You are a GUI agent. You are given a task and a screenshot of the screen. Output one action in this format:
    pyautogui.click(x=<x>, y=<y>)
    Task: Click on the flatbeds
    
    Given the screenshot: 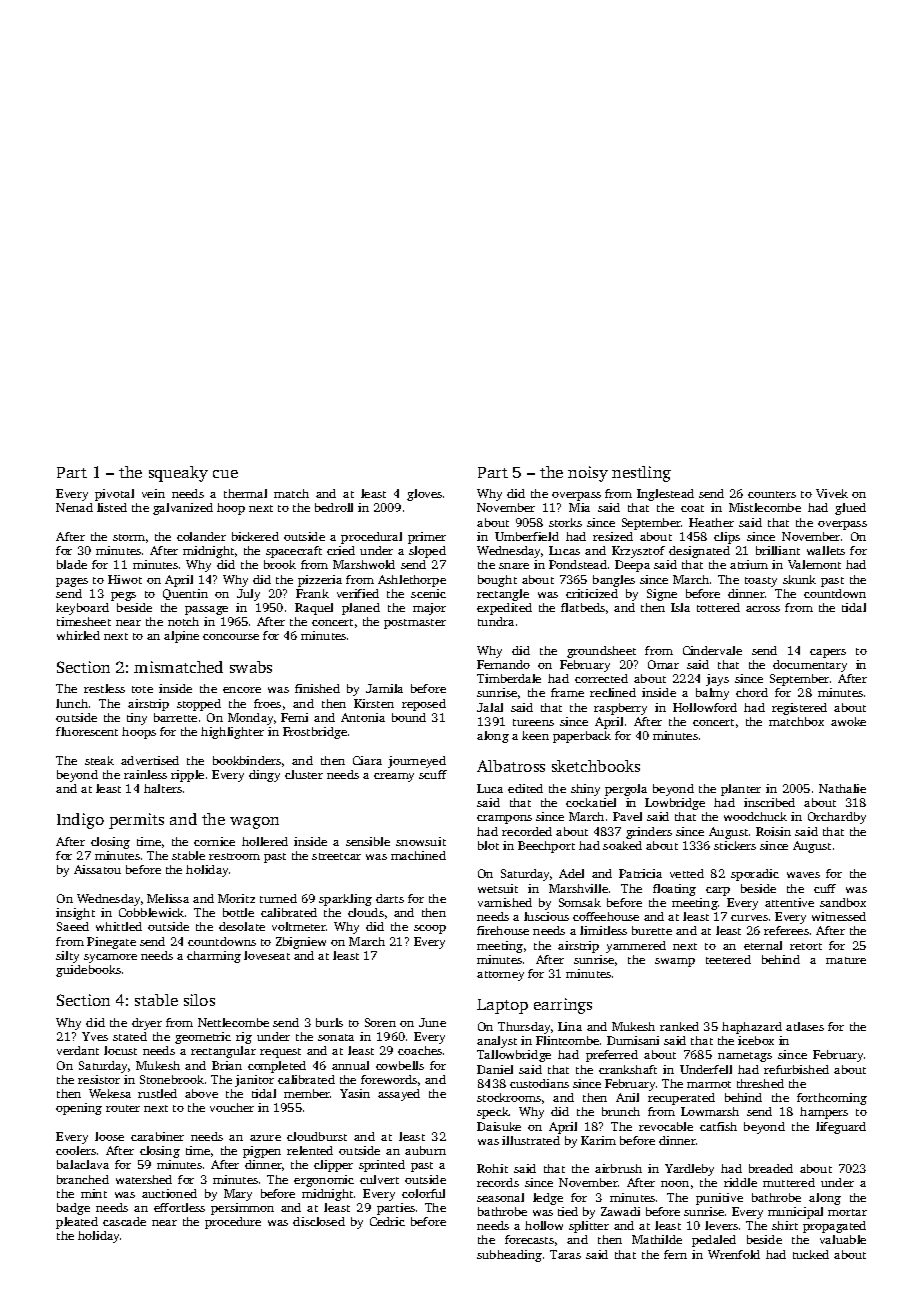 What is the action you would take?
    pyautogui.click(x=583, y=607)
